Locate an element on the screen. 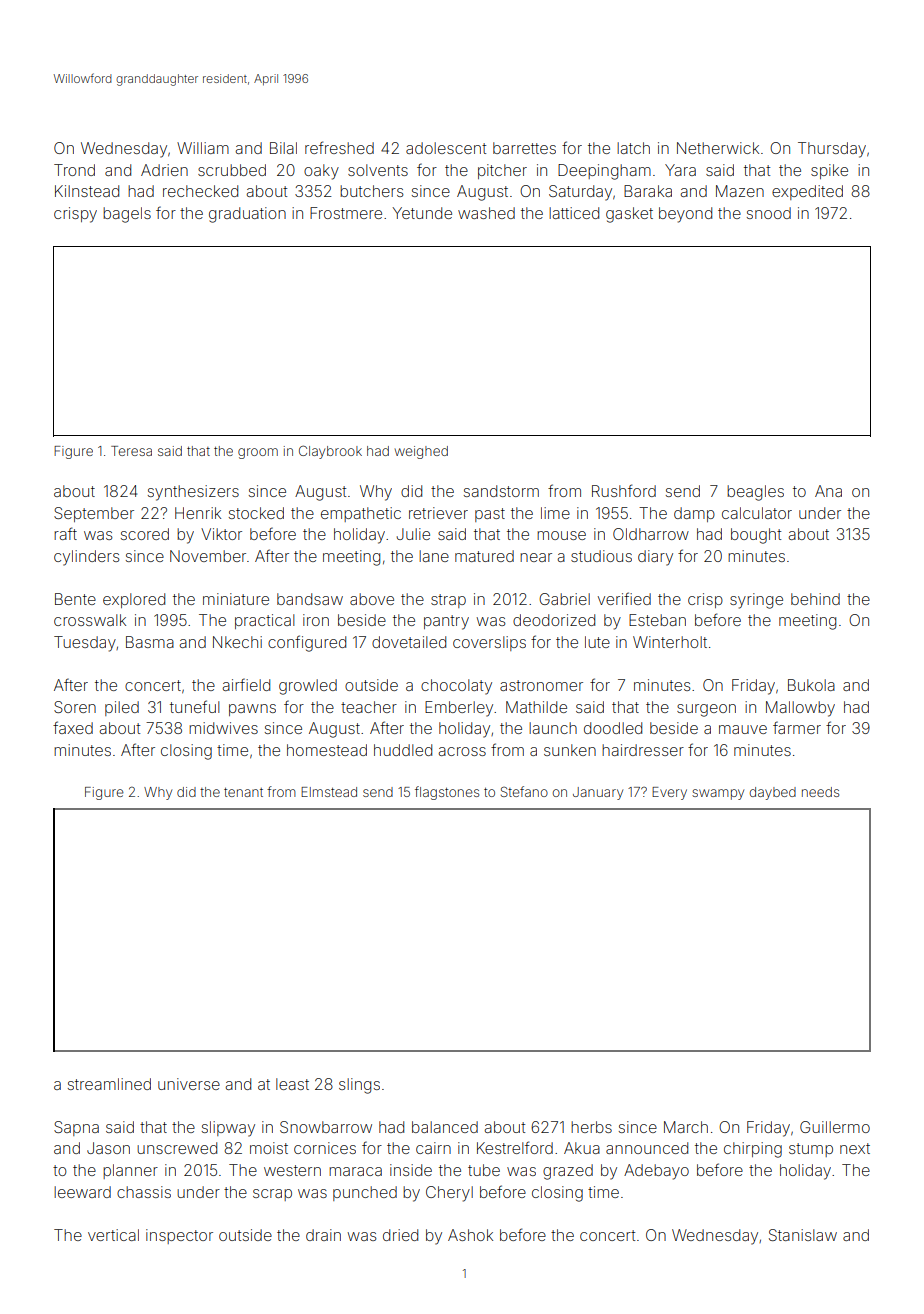 Image resolution: width=924 pixels, height=1314 pixels. diary is located at coordinates (655, 558).
